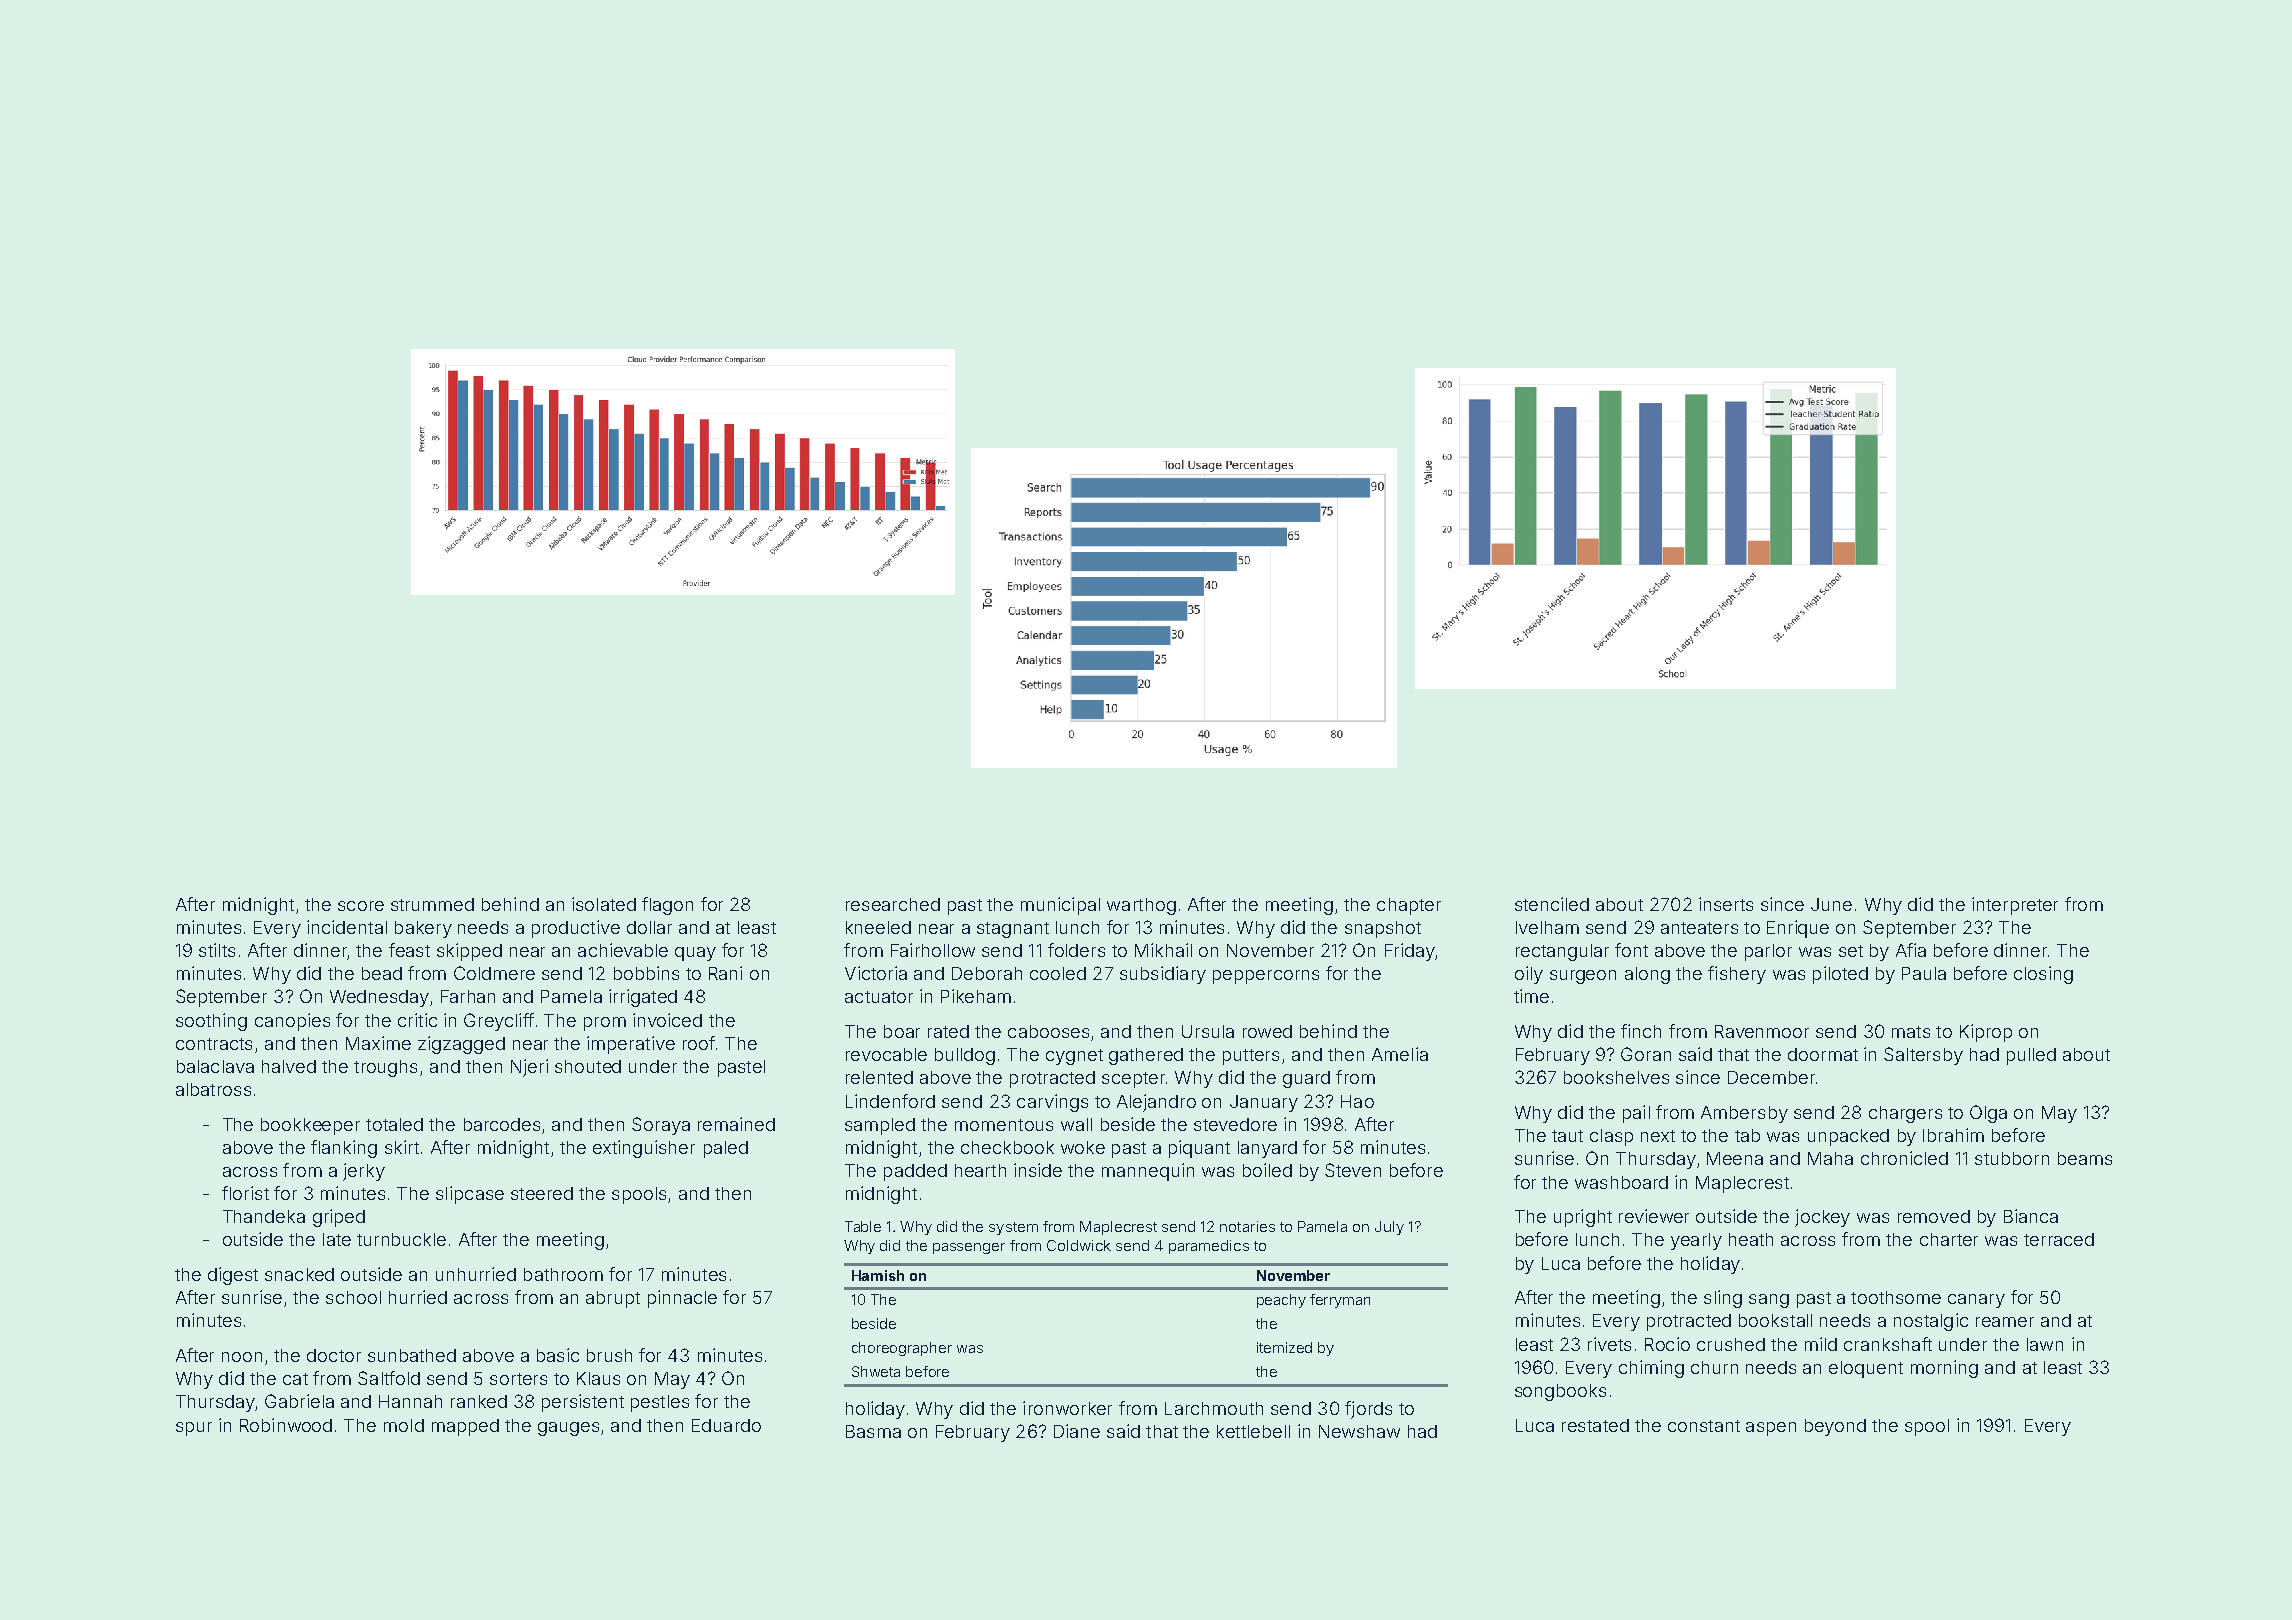  I want to click on interpreter, so click(2015, 906).
